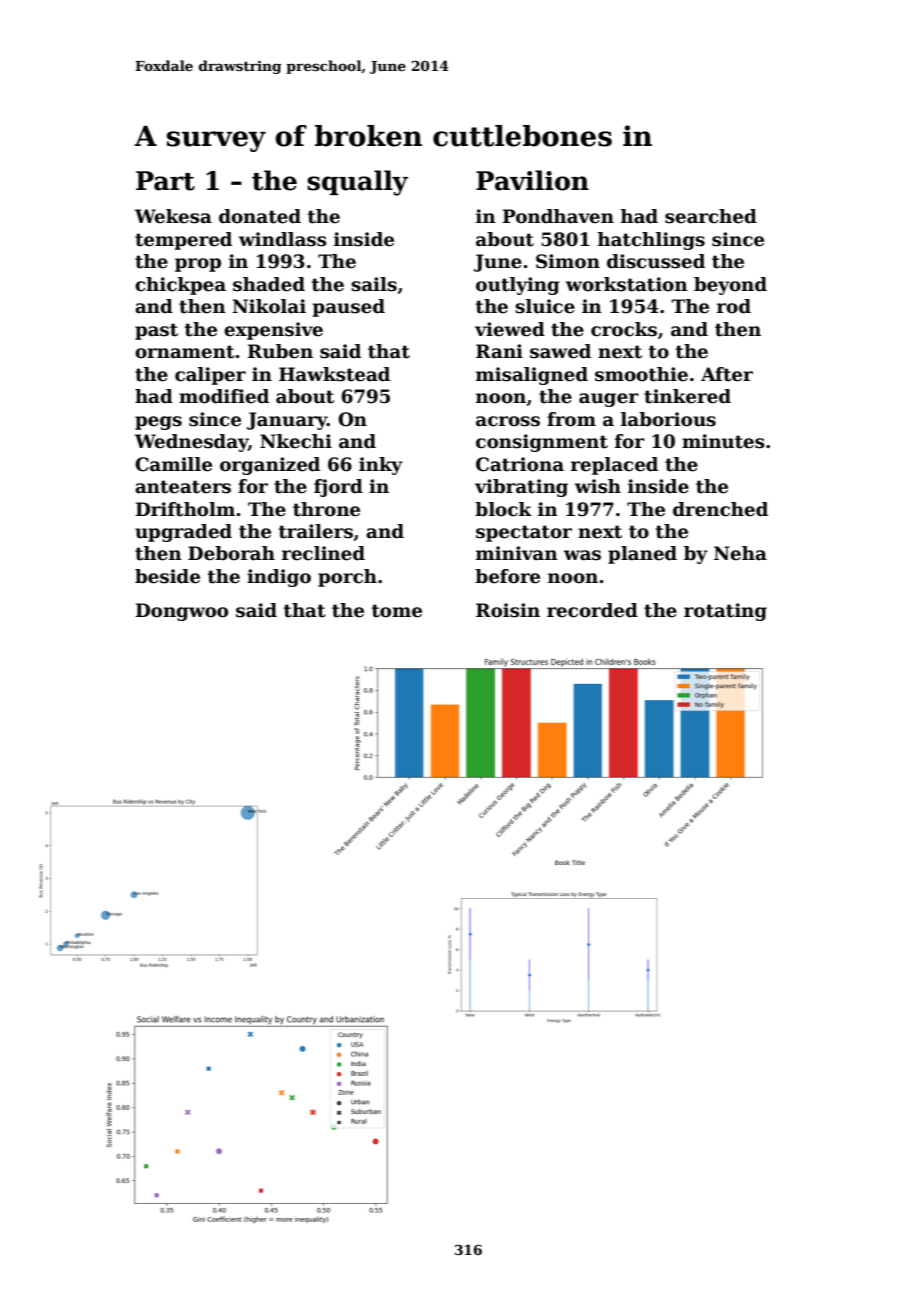 Image resolution: width=908 pixels, height=1316 pixels. What do you see at coordinates (224, 396) in the image?
I see `modified` at bounding box center [224, 396].
